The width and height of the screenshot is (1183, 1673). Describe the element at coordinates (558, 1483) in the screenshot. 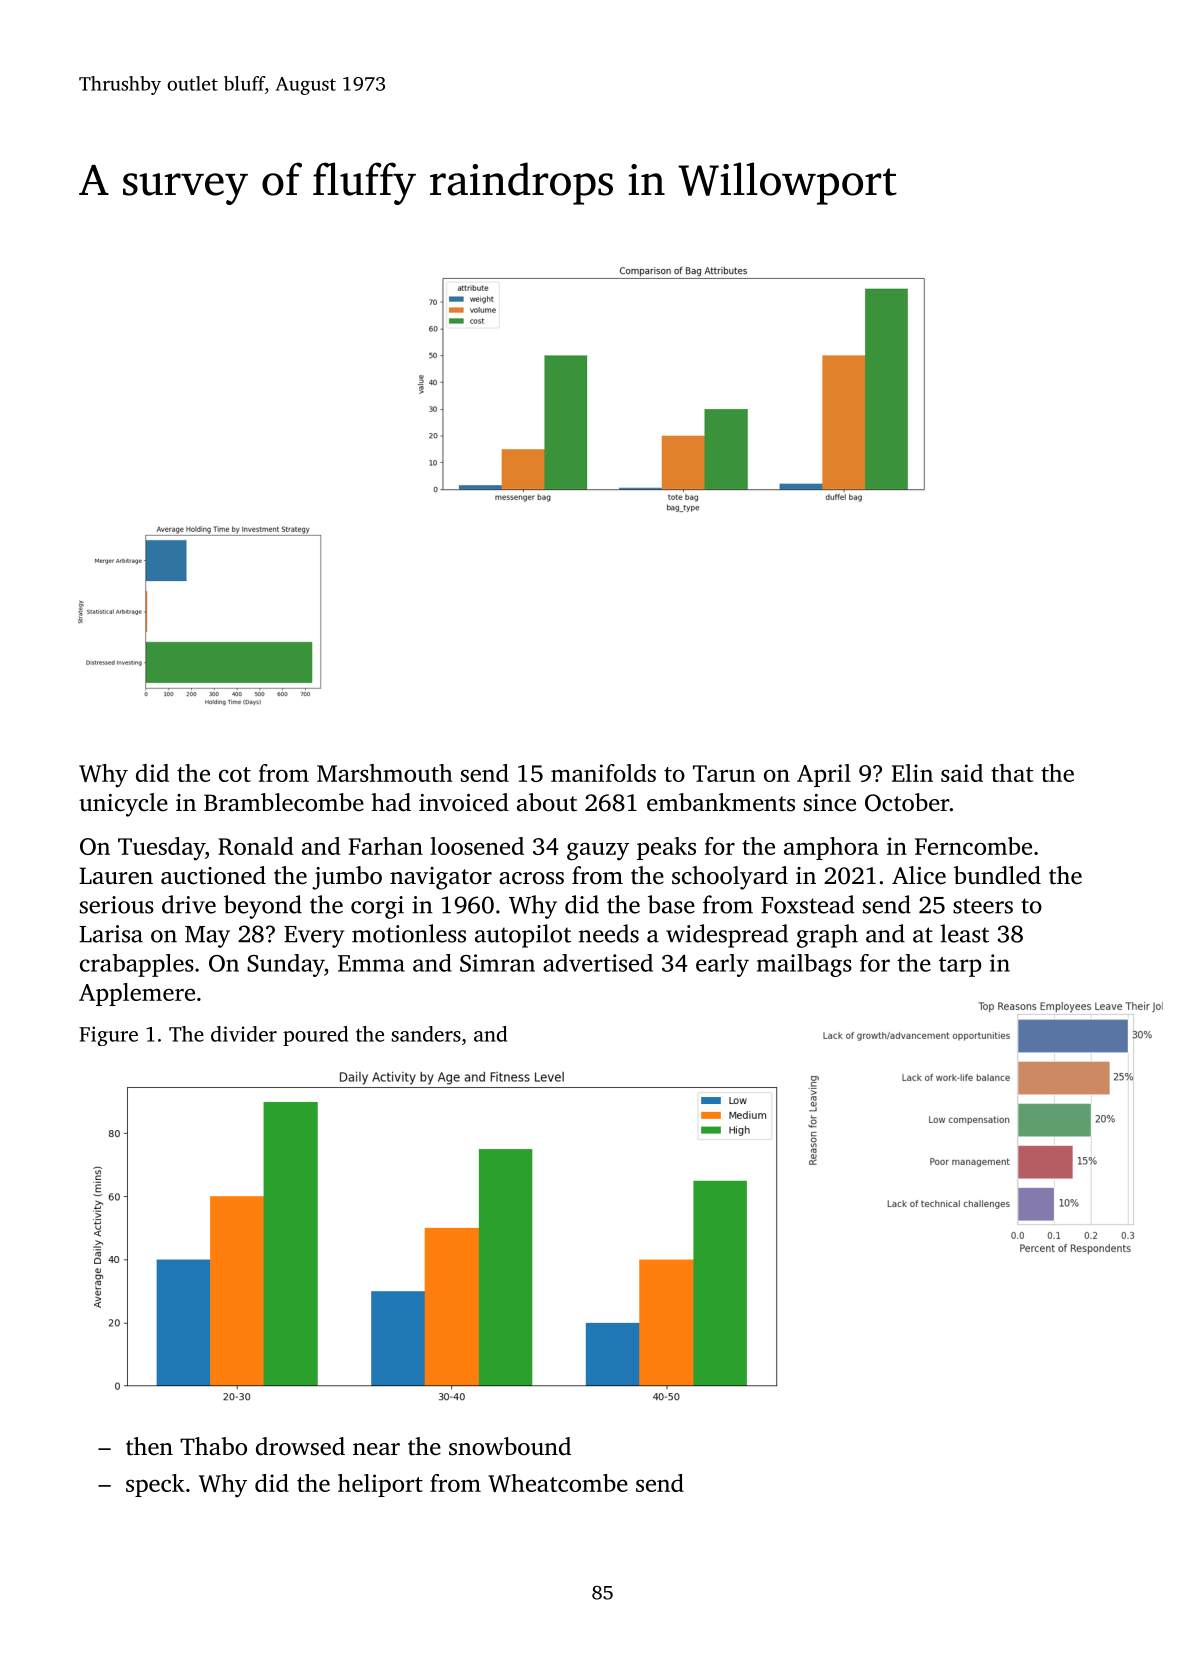

I see `Wheatcombe` at that location.
